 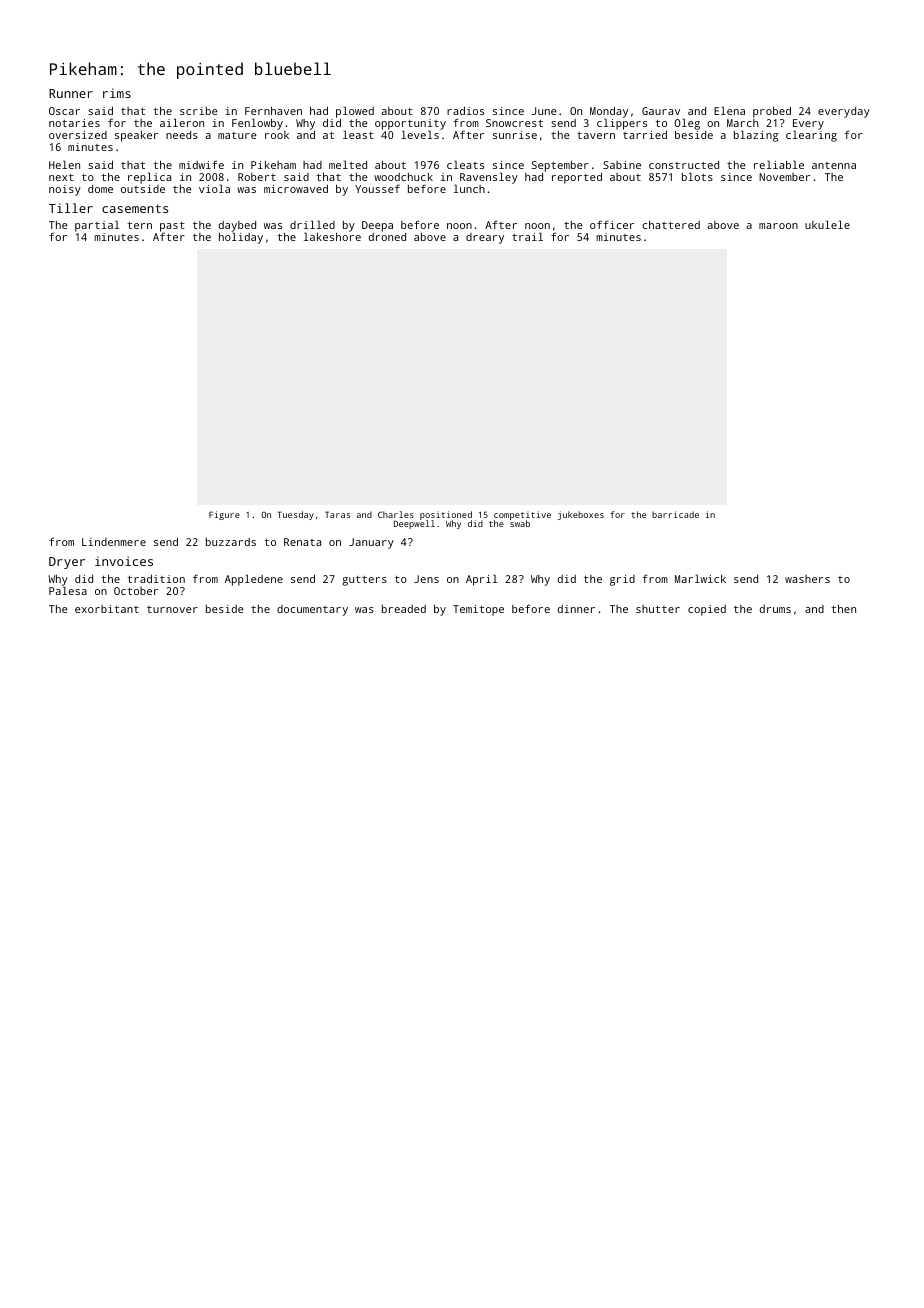 What do you see at coordinates (675, 514) in the screenshot?
I see `barricade` at bounding box center [675, 514].
